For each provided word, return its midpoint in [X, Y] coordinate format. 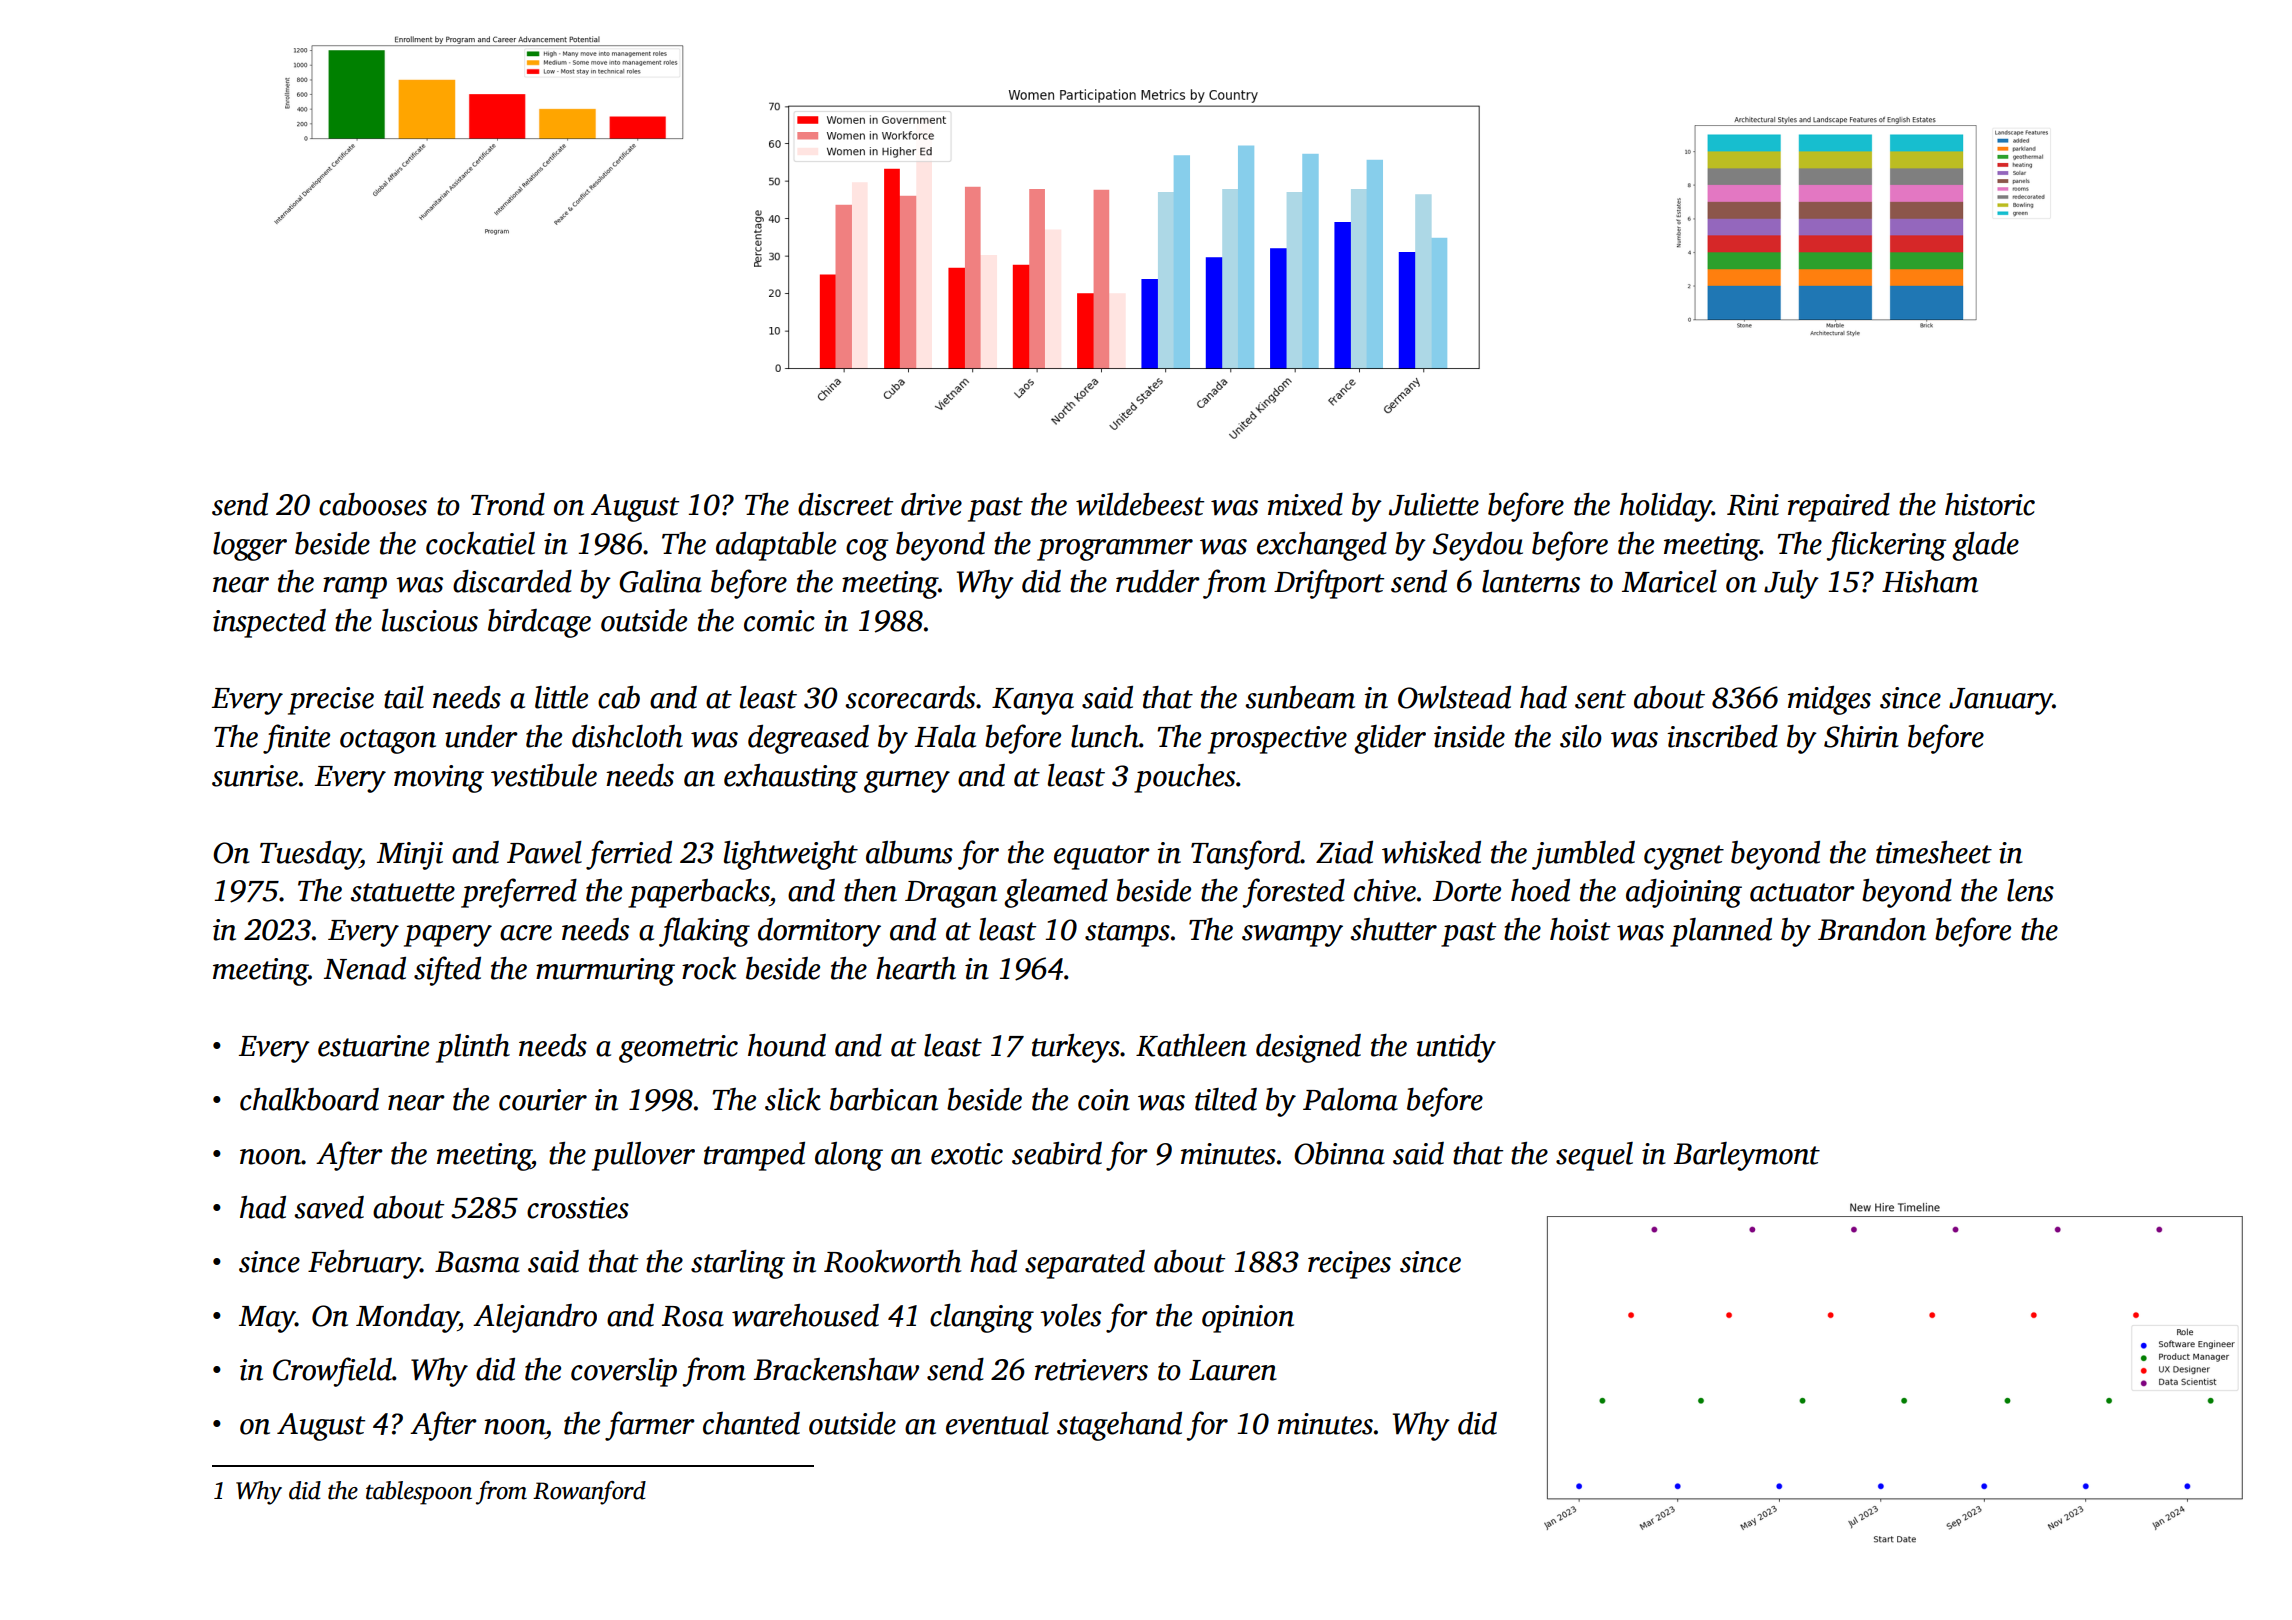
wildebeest [1140, 504]
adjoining [1684, 893]
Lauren [1233, 1370]
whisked [1431, 852]
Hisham [1930, 581]
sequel [1594, 1156]
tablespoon [419, 1493]
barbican [884, 1099]
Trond [508, 504]
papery [448, 936]
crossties [578, 1208]
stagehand [1119, 1426]
